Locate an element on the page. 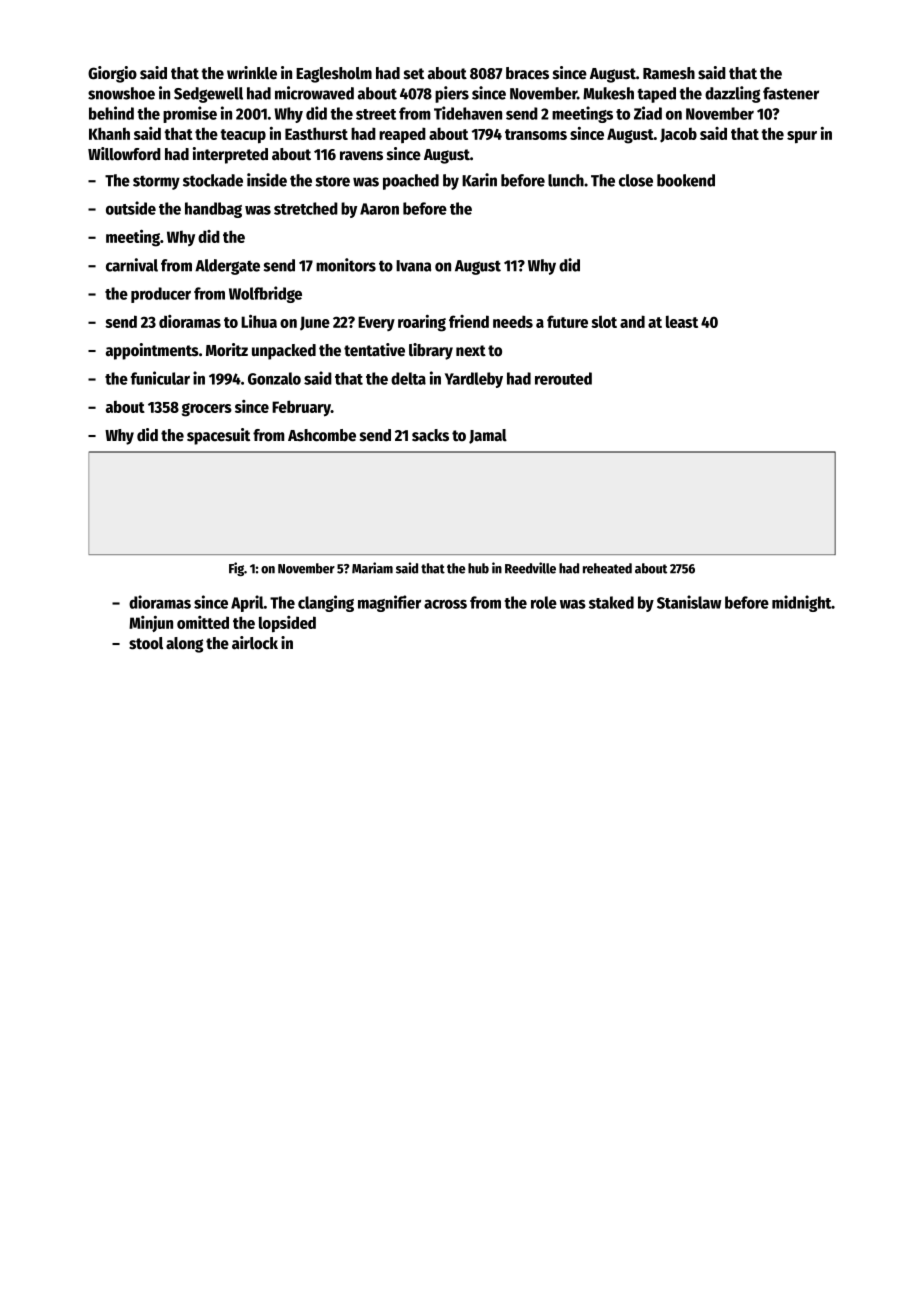 Image resolution: width=924 pixels, height=1308 pixels. producer is located at coordinates (161, 295).
